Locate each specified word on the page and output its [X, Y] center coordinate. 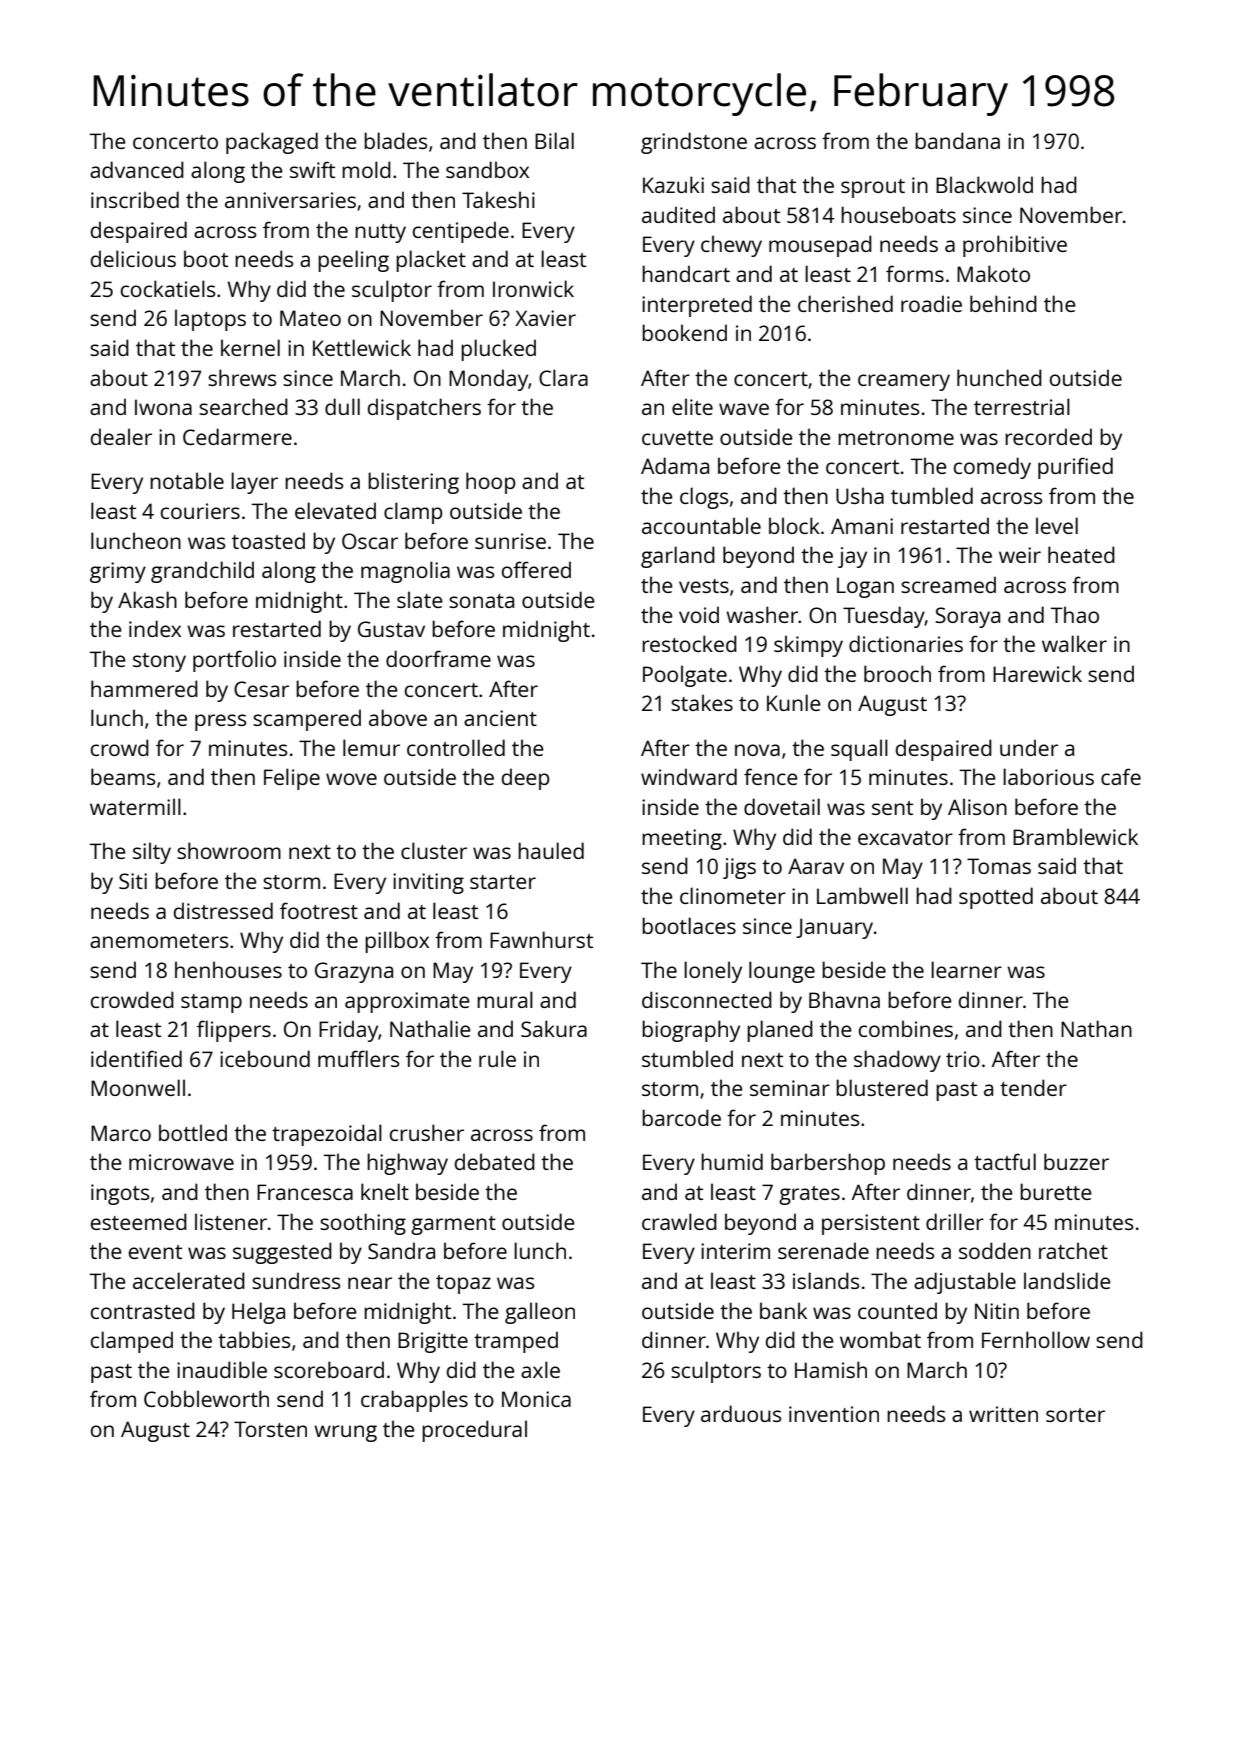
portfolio [234, 661]
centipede [461, 232]
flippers [234, 1031]
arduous [741, 1413]
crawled [679, 1221]
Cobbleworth [206, 1398]
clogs [704, 498]
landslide [1067, 1280]
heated [1081, 554]
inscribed [135, 199]
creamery [904, 382]
